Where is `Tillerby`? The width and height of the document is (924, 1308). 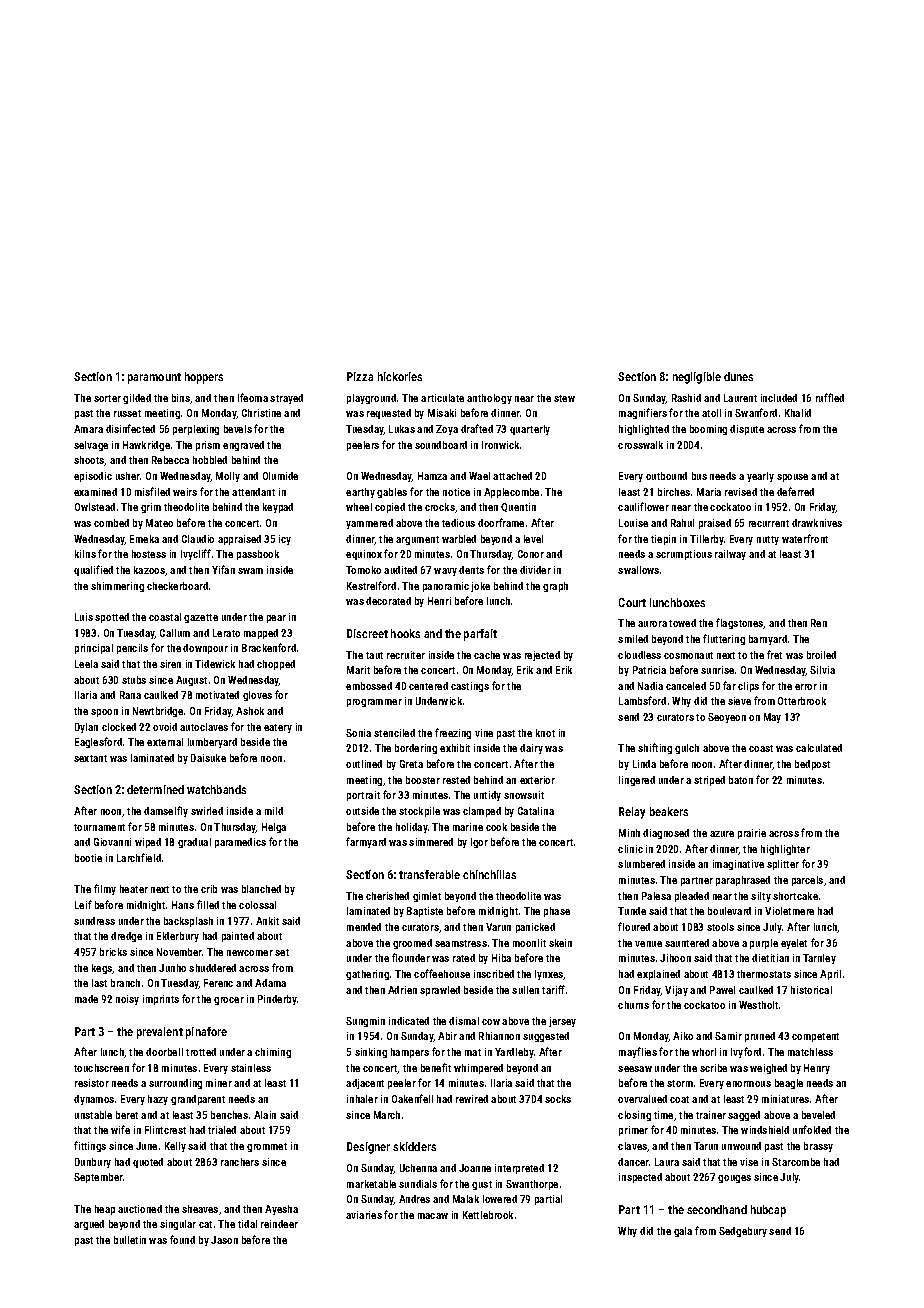 Tillerby is located at coordinates (707, 540).
